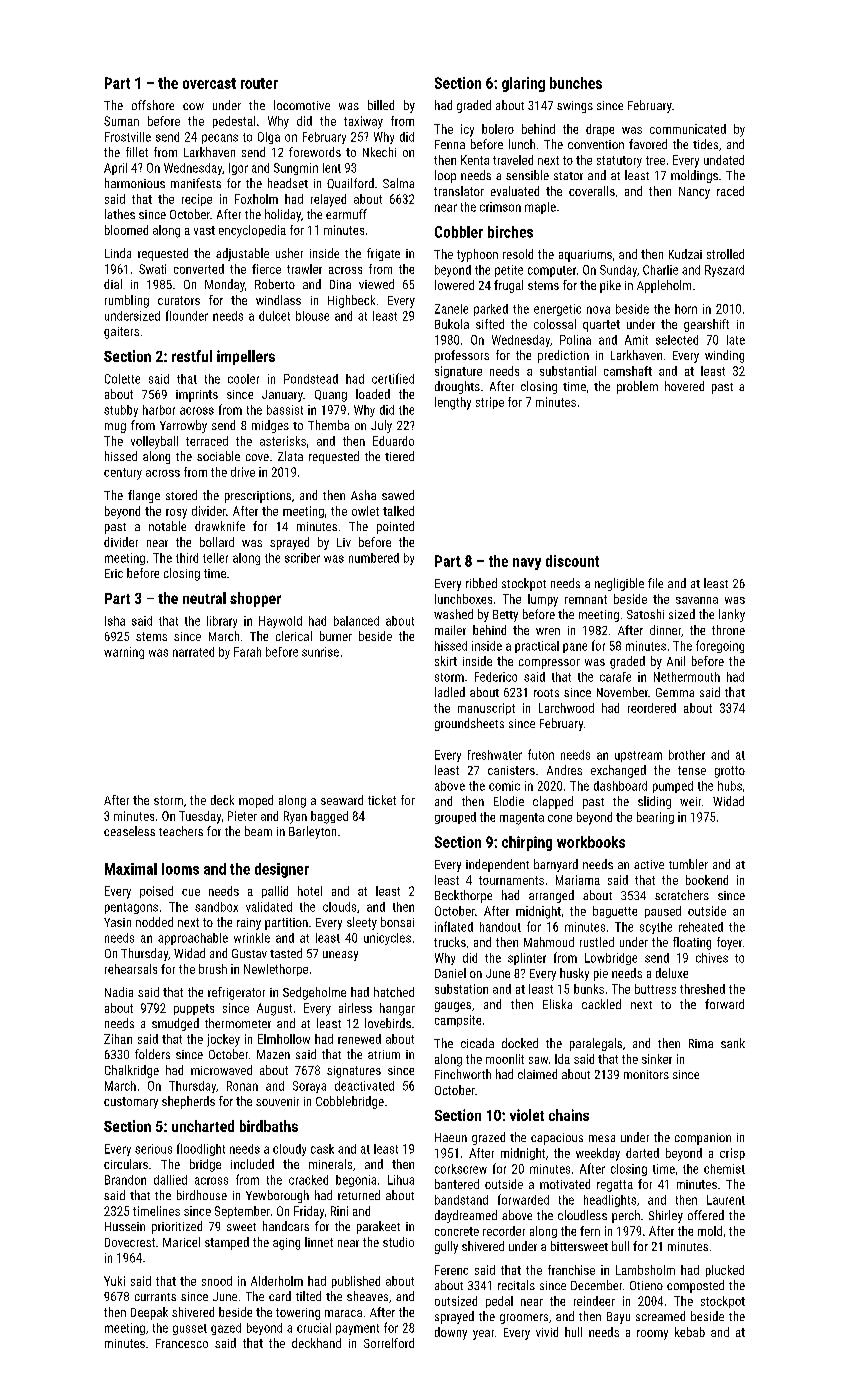 This image has width=849, height=1400. I want to click on approachable, so click(193, 939).
